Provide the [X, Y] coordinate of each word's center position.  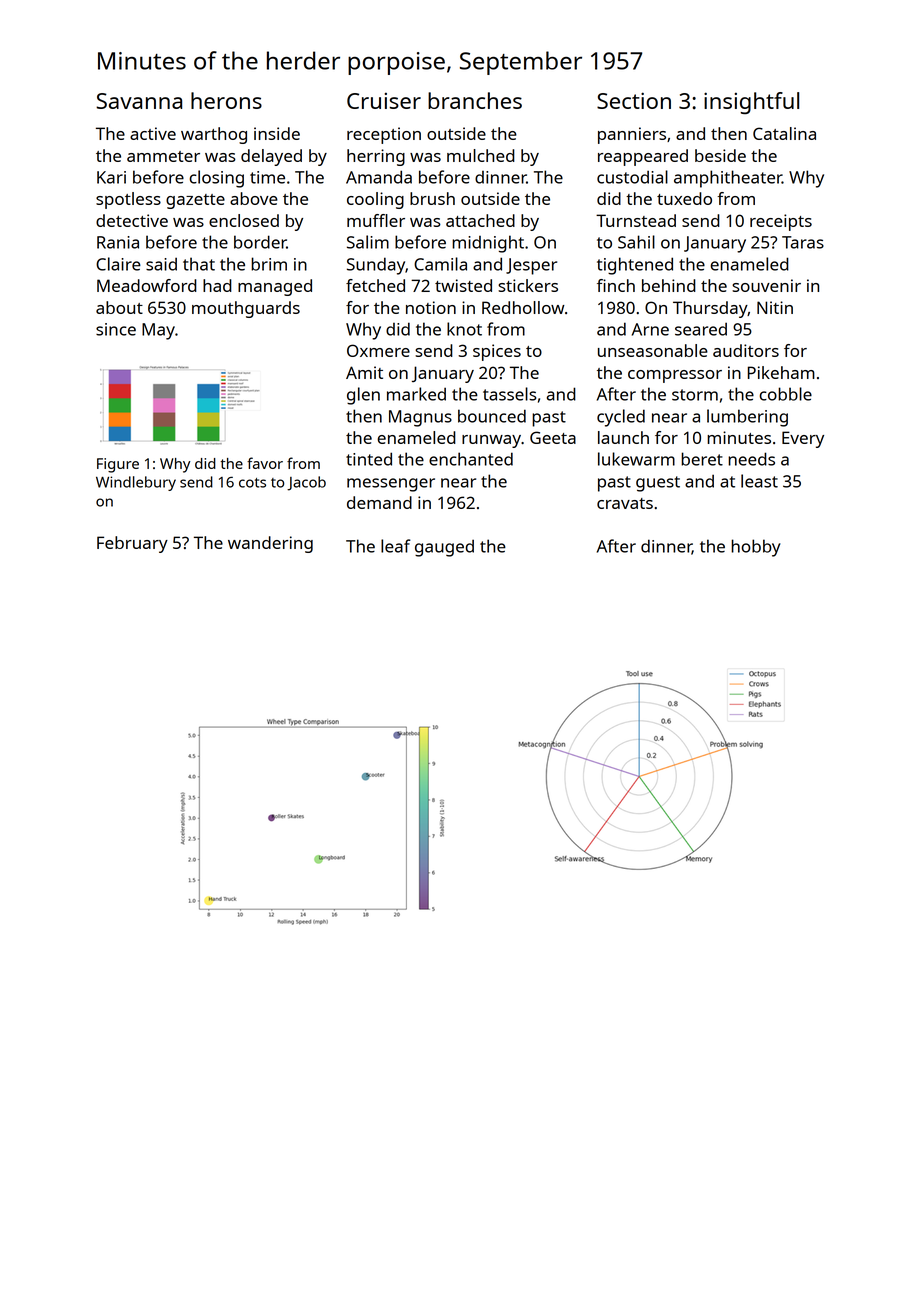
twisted [463, 285]
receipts [781, 222]
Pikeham [781, 372]
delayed [271, 157]
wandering [270, 544]
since [116, 329]
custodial [632, 177]
